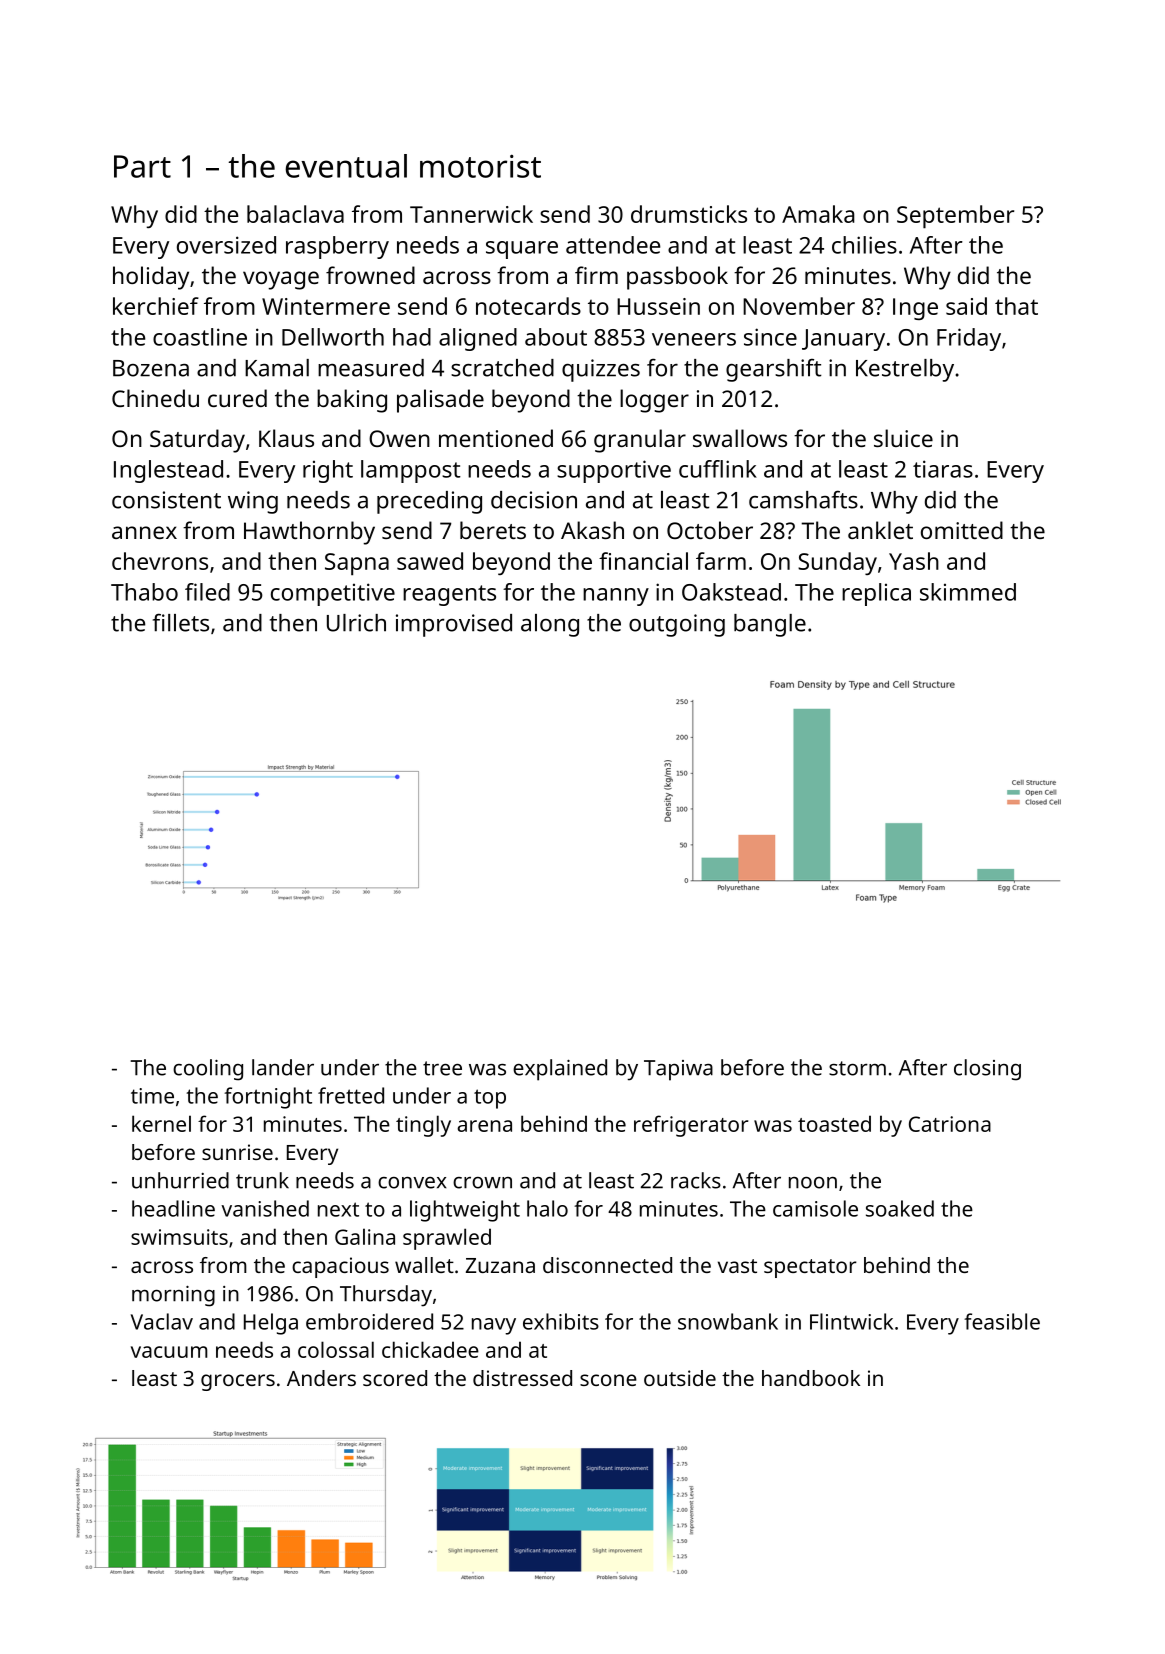 This page has height=1654, width=1165. I want to click on baking, so click(352, 401).
